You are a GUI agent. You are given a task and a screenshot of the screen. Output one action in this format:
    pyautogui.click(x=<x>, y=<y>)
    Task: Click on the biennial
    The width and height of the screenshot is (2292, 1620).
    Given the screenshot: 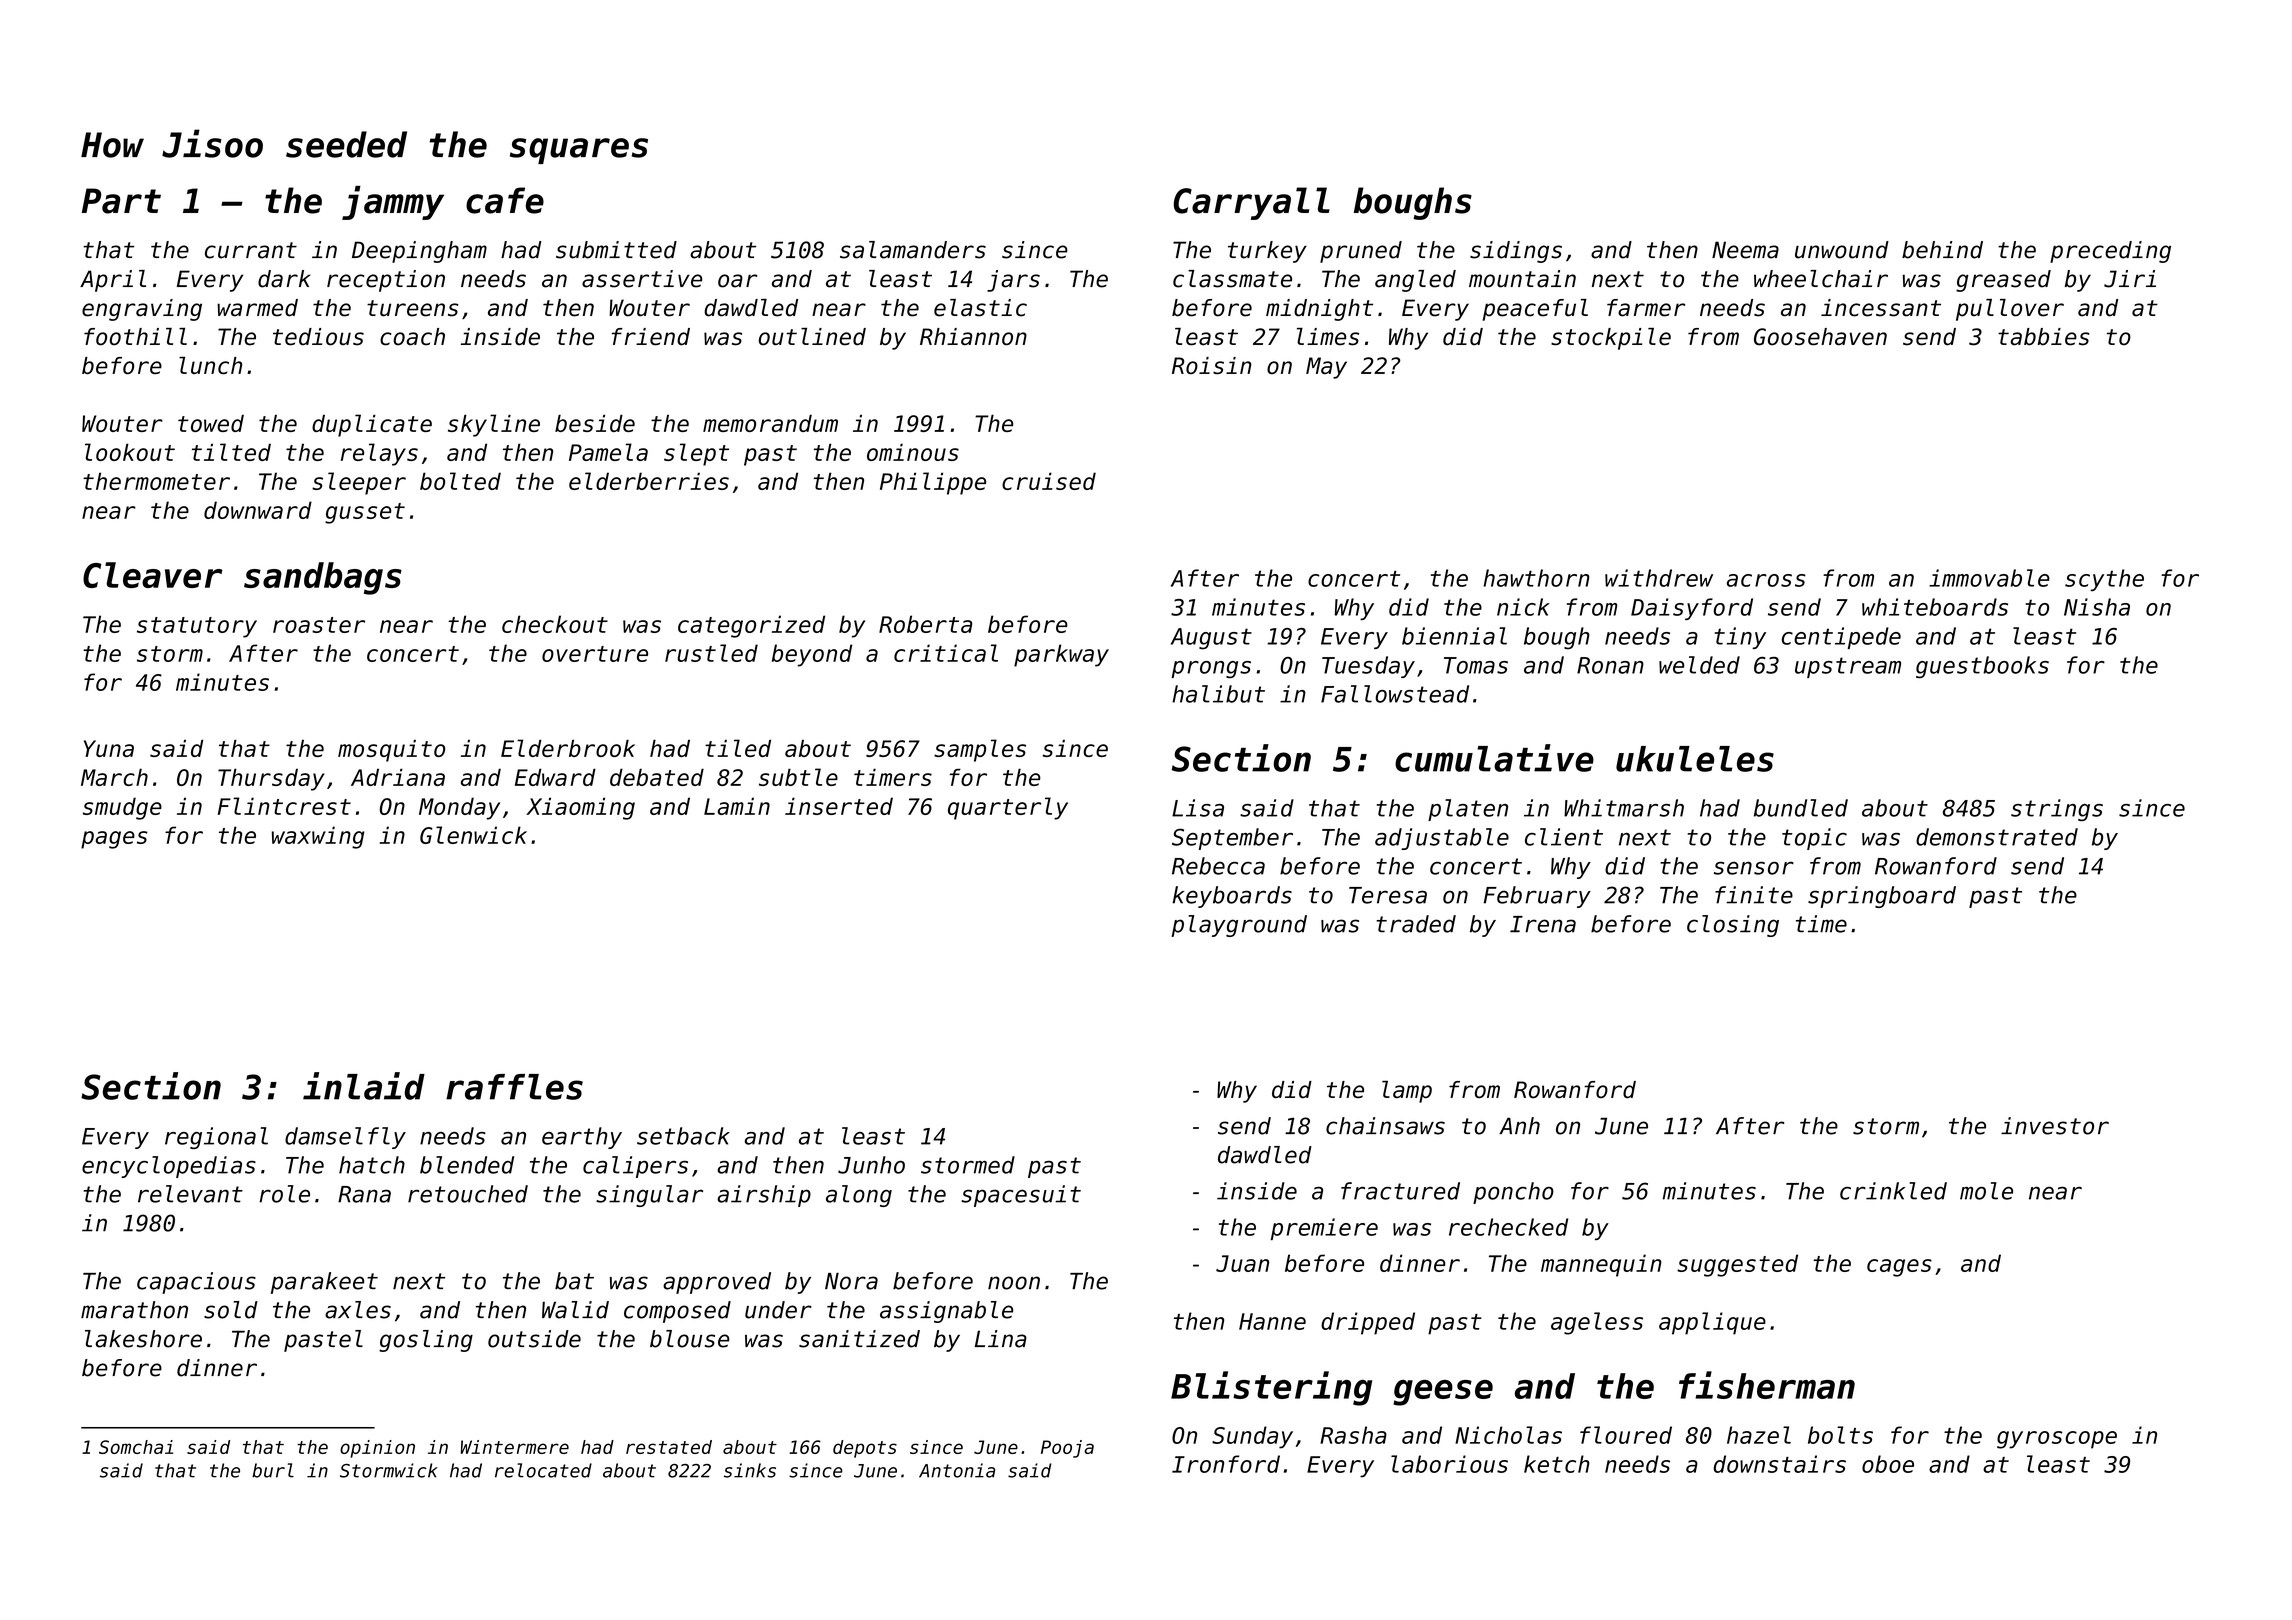 What is the action you would take?
    pyautogui.click(x=1454, y=636)
